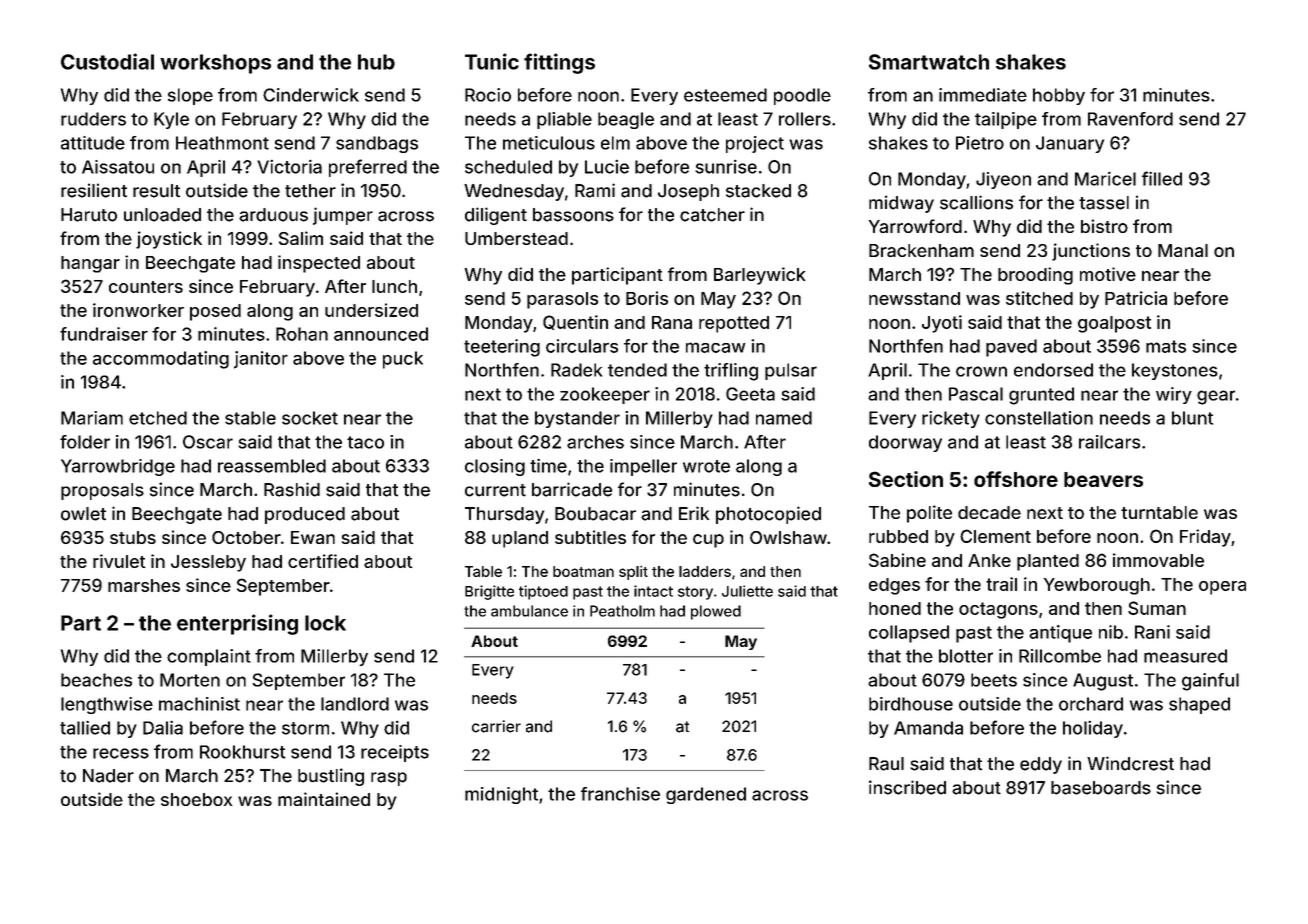 Image resolution: width=1308 pixels, height=924 pixels. Describe the element at coordinates (492, 61) in the image. I see `Tunic` at that location.
